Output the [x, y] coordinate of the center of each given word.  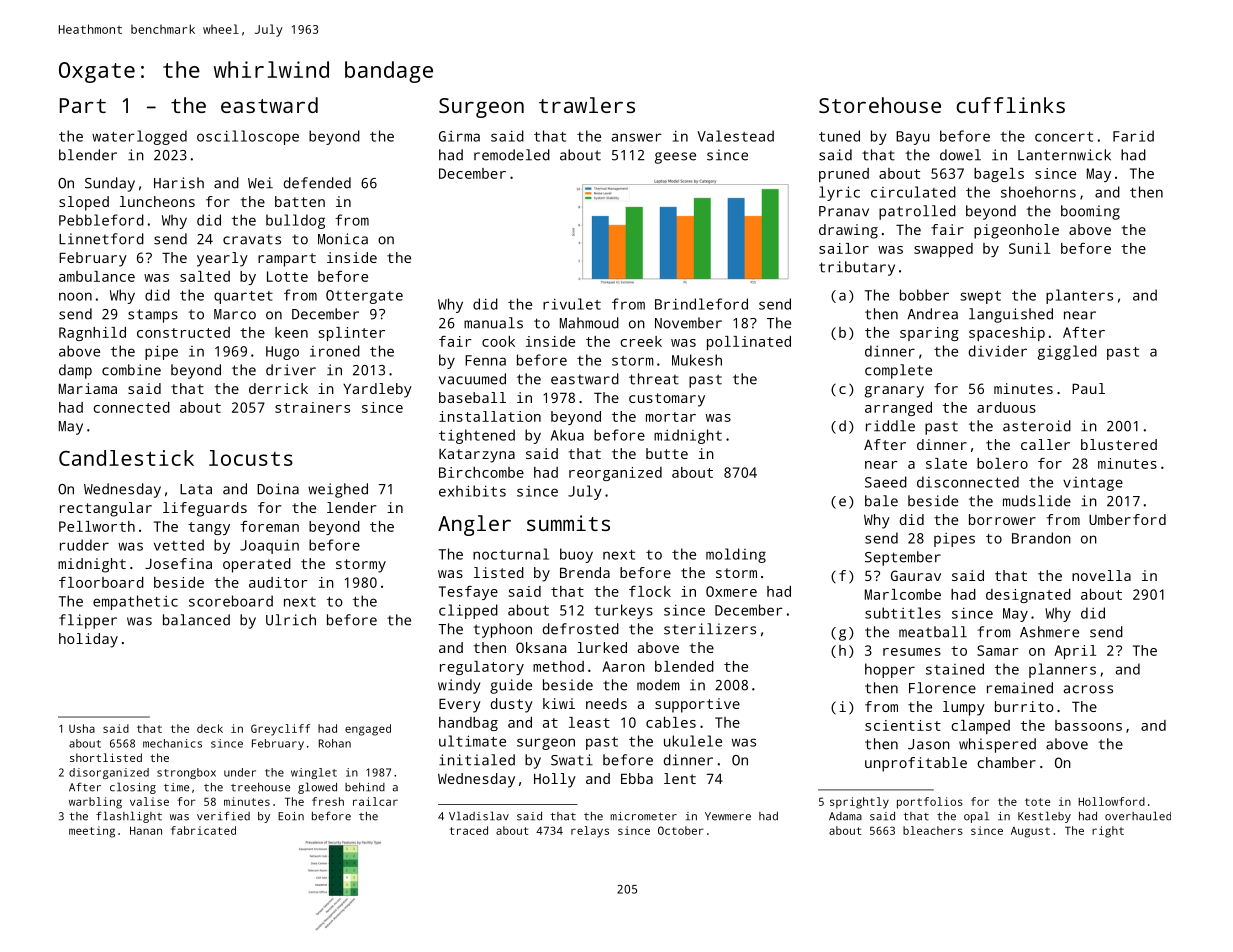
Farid [1133, 136]
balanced [196, 620]
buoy [576, 555]
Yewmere [728, 816]
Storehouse [880, 105]
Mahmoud [589, 323]
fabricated [203, 830]
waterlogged [139, 137]
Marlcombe [903, 594]
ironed [335, 351]
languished [1011, 315]
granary [894, 392]
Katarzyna [477, 455]
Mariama [88, 388]
